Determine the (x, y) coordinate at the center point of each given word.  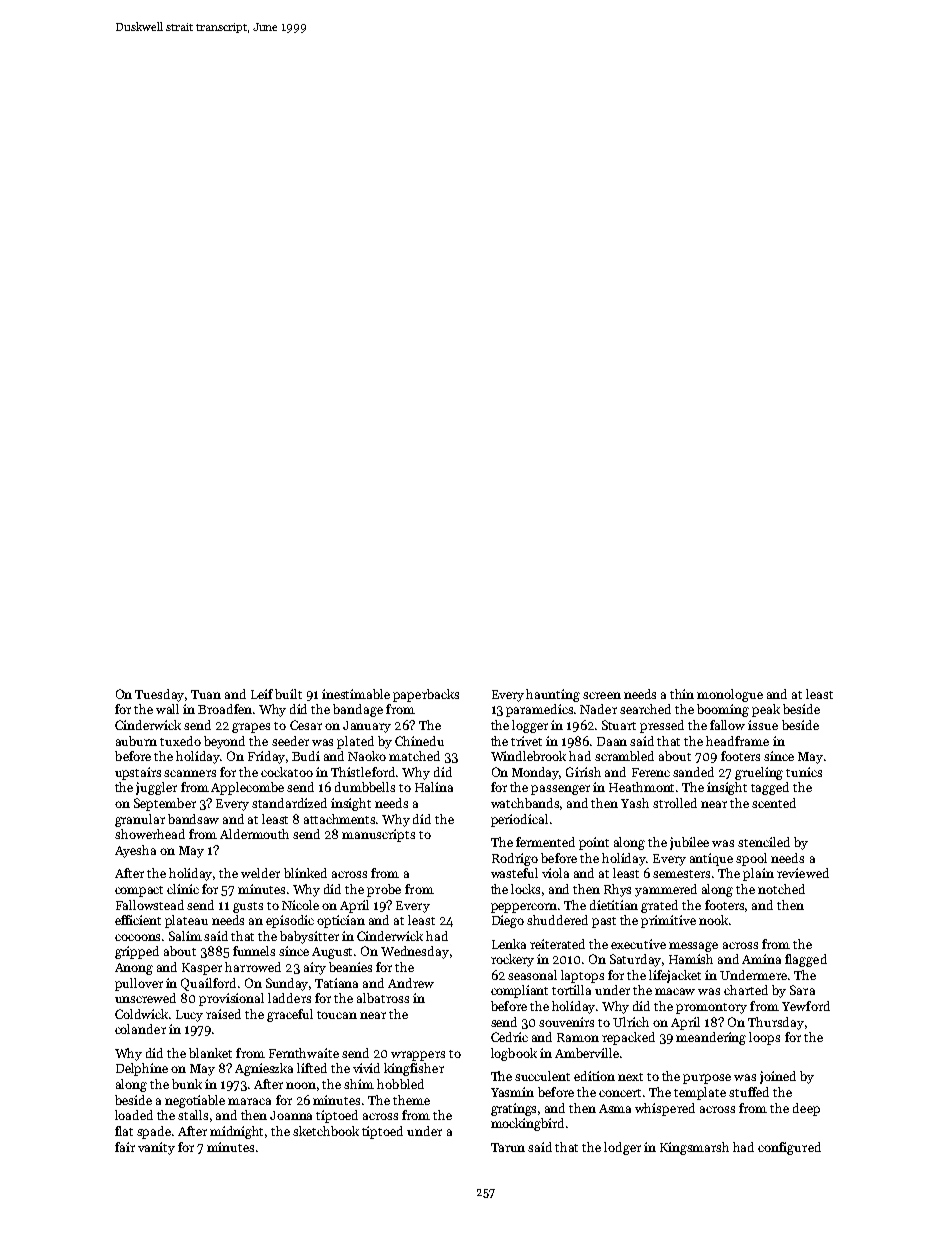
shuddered (557, 920)
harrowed (253, 967)
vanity (156, 1148)
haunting (553, 695)
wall (167, 709)
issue (763, 725)
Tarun (508, 1147)
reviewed (803, 873)
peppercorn (524, 908)
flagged (806, 960)
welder (260, 873)
